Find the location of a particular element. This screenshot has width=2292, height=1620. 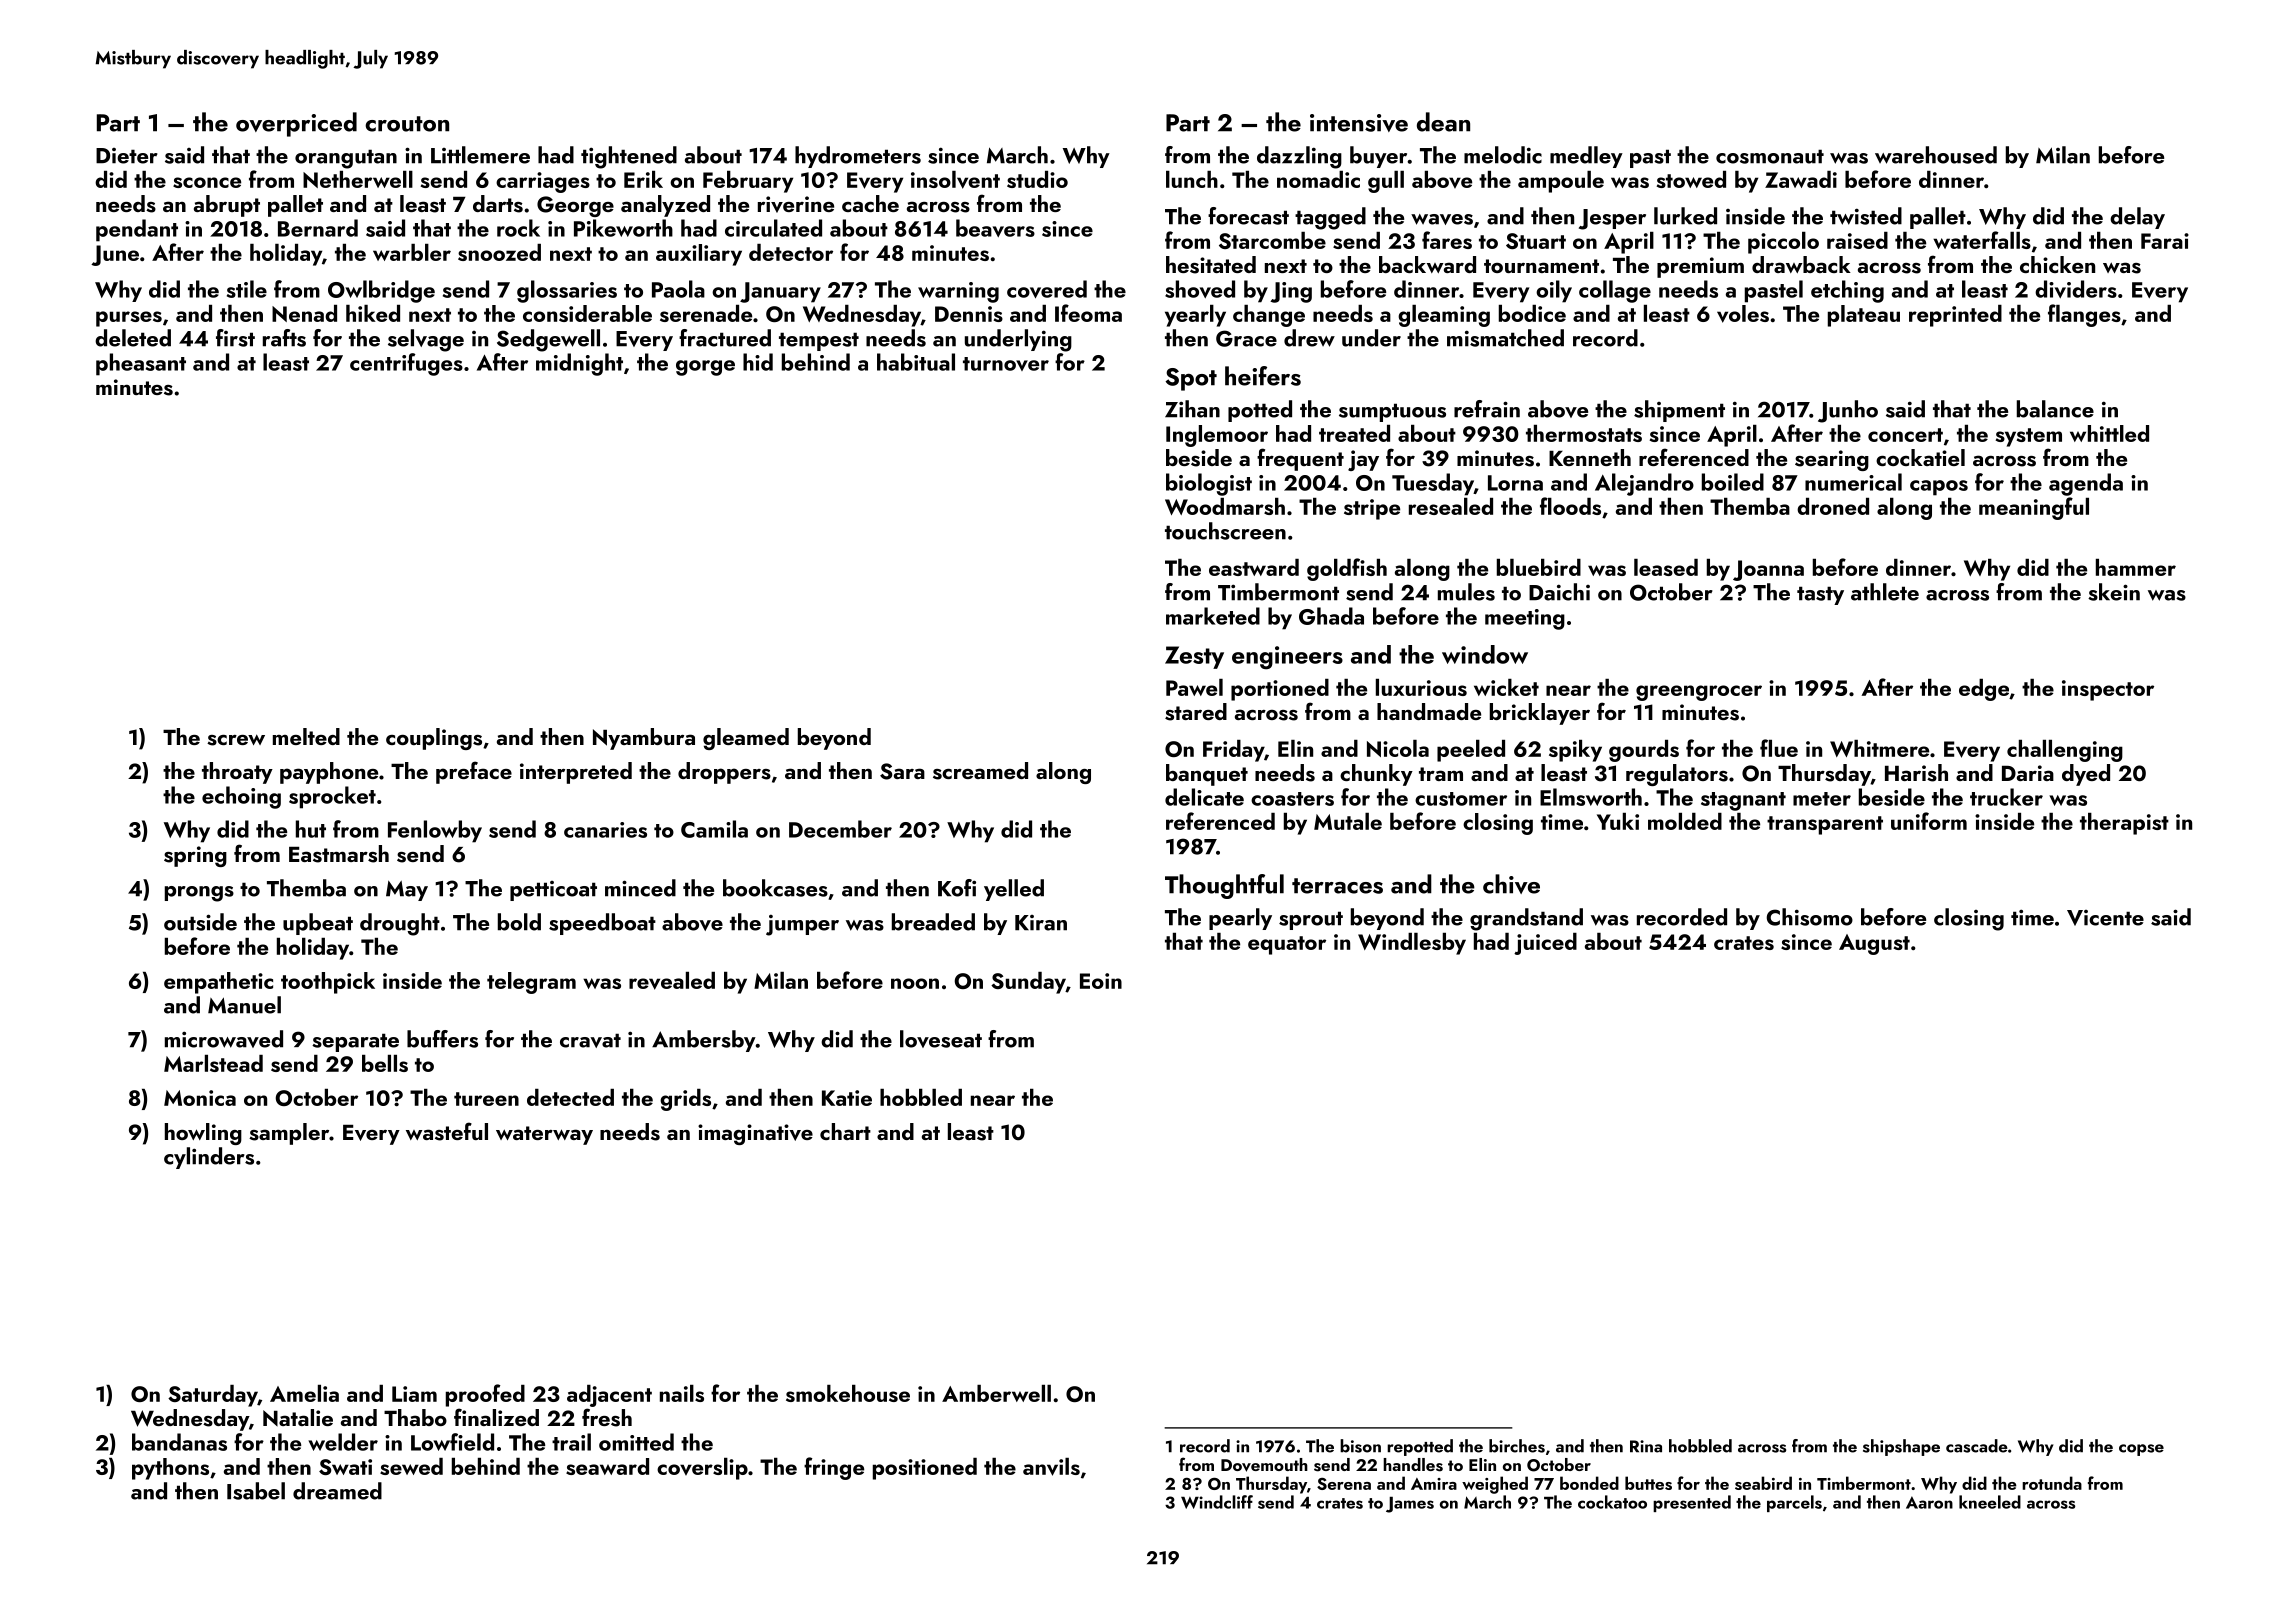

coasters is located at coordinates (1292, 799).
